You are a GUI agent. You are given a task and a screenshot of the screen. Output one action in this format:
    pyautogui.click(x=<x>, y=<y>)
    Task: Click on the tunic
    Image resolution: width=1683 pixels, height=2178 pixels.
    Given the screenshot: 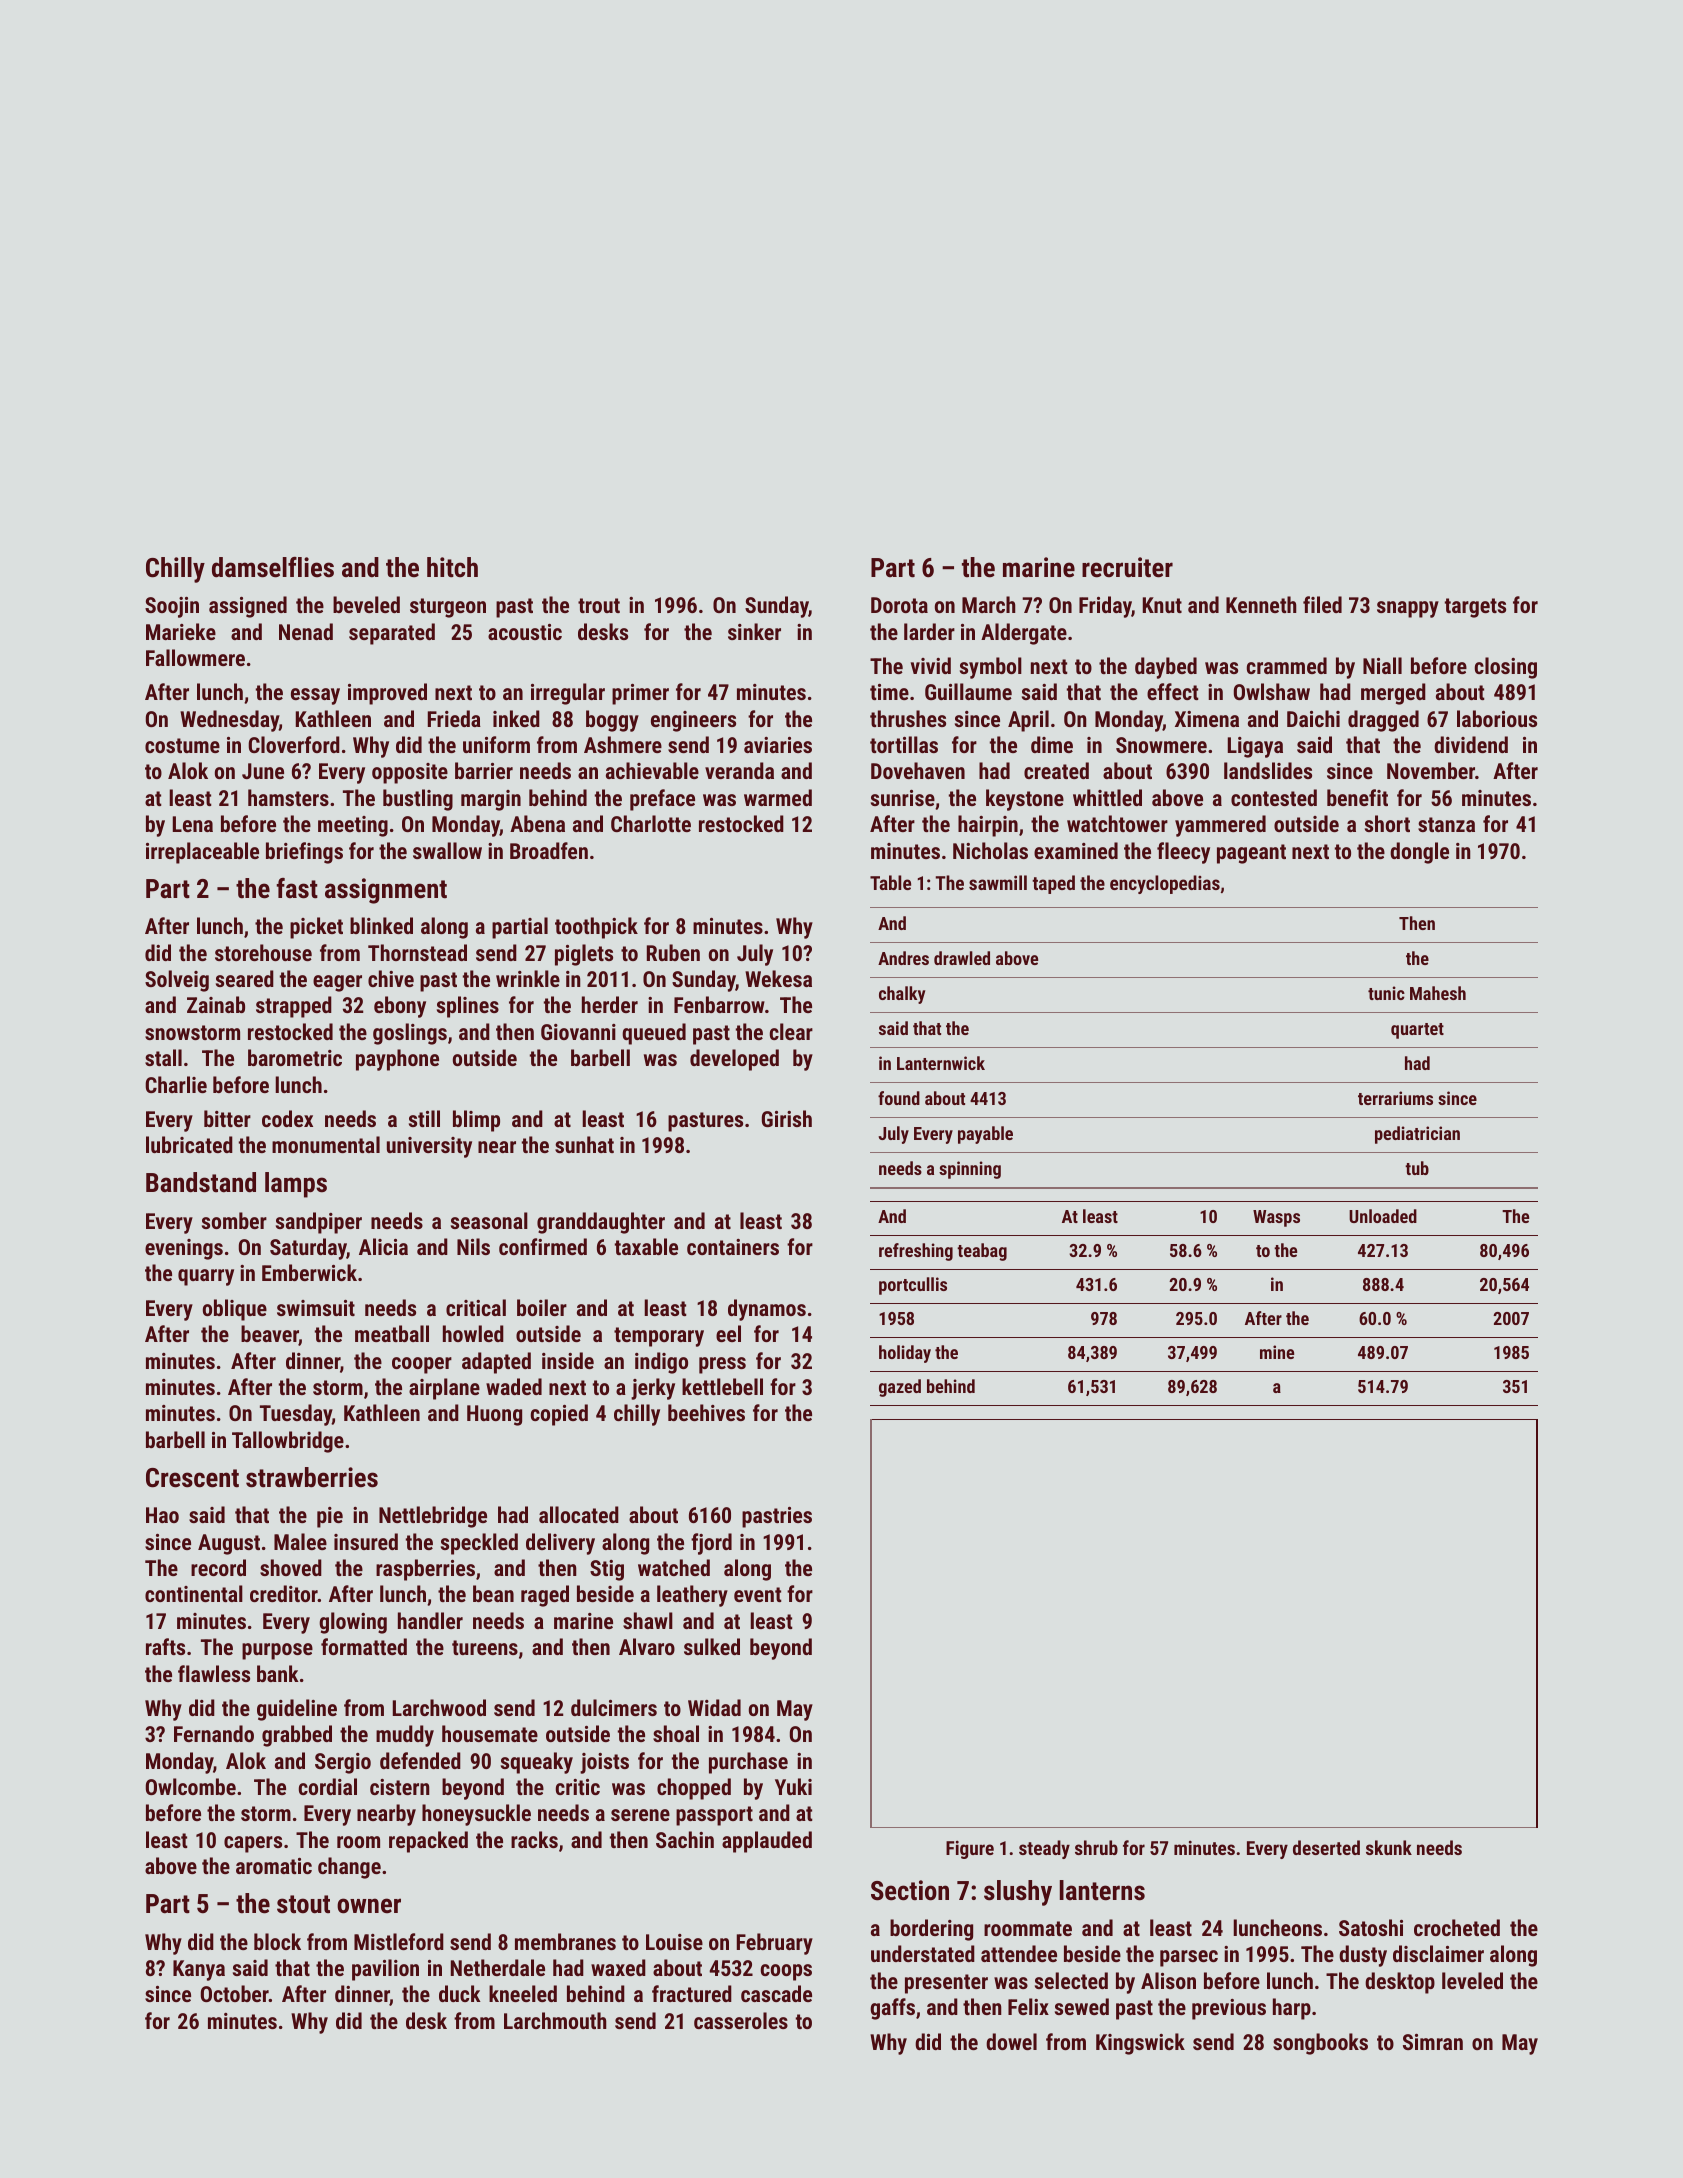 What is the action you would take?
    pyautogui.click(x=1386, y=993)
